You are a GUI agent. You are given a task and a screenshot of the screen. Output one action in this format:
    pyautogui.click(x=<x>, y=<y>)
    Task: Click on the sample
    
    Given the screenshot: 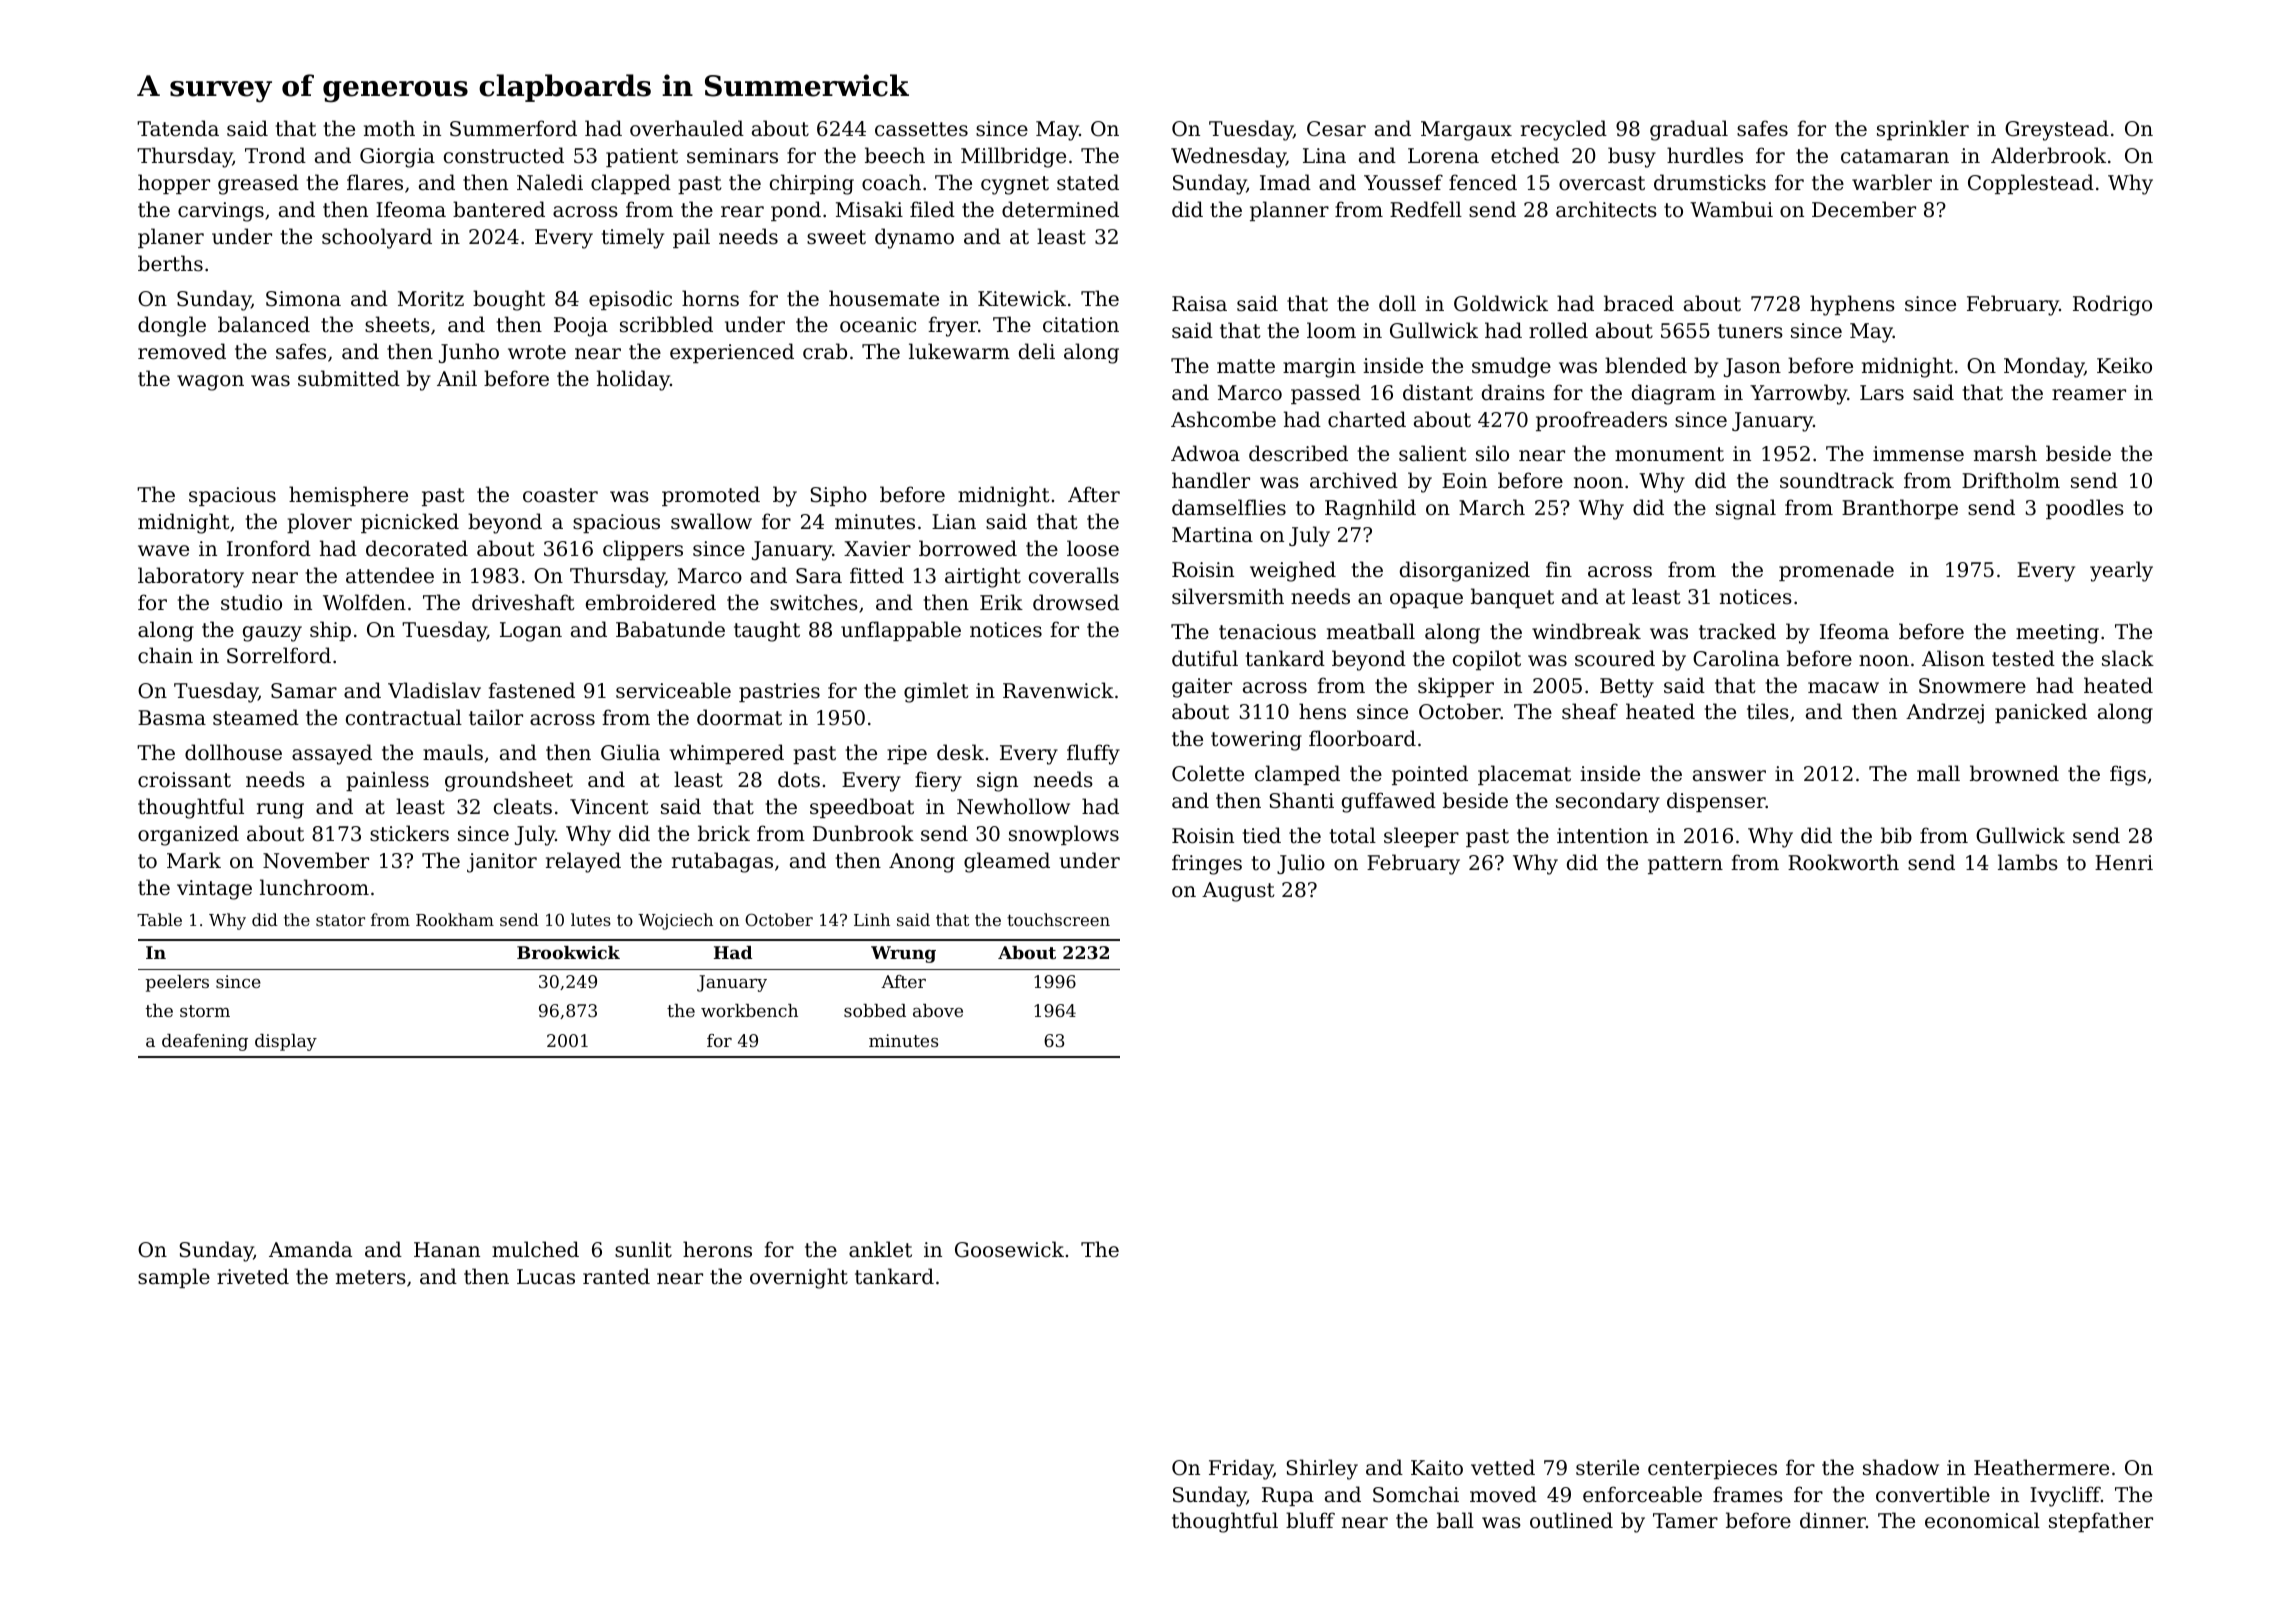 What is the action you would take?
    pyautogui.click(x=174, y=1278)
